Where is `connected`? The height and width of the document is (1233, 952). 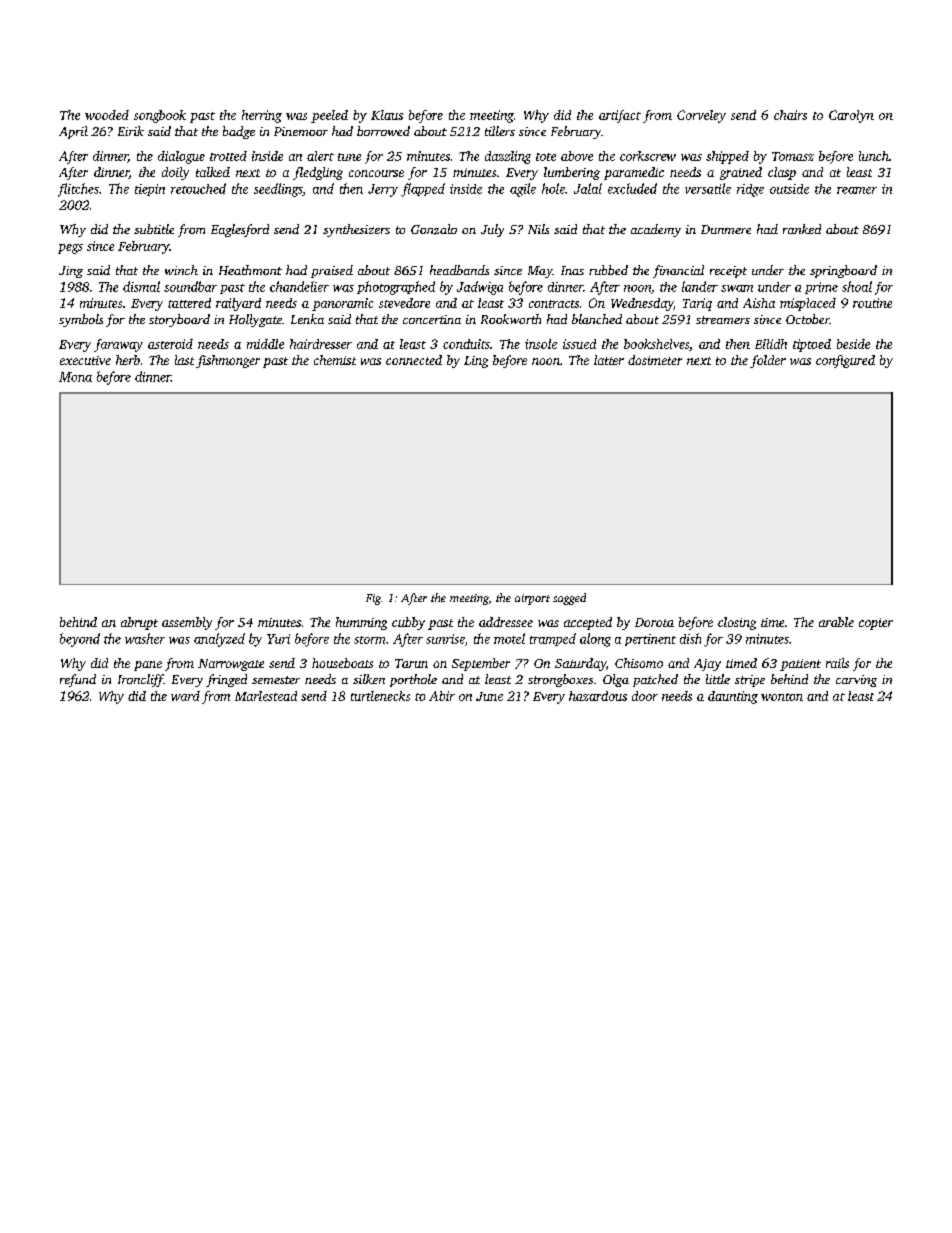 connected is located at coordinates (414, 360).
